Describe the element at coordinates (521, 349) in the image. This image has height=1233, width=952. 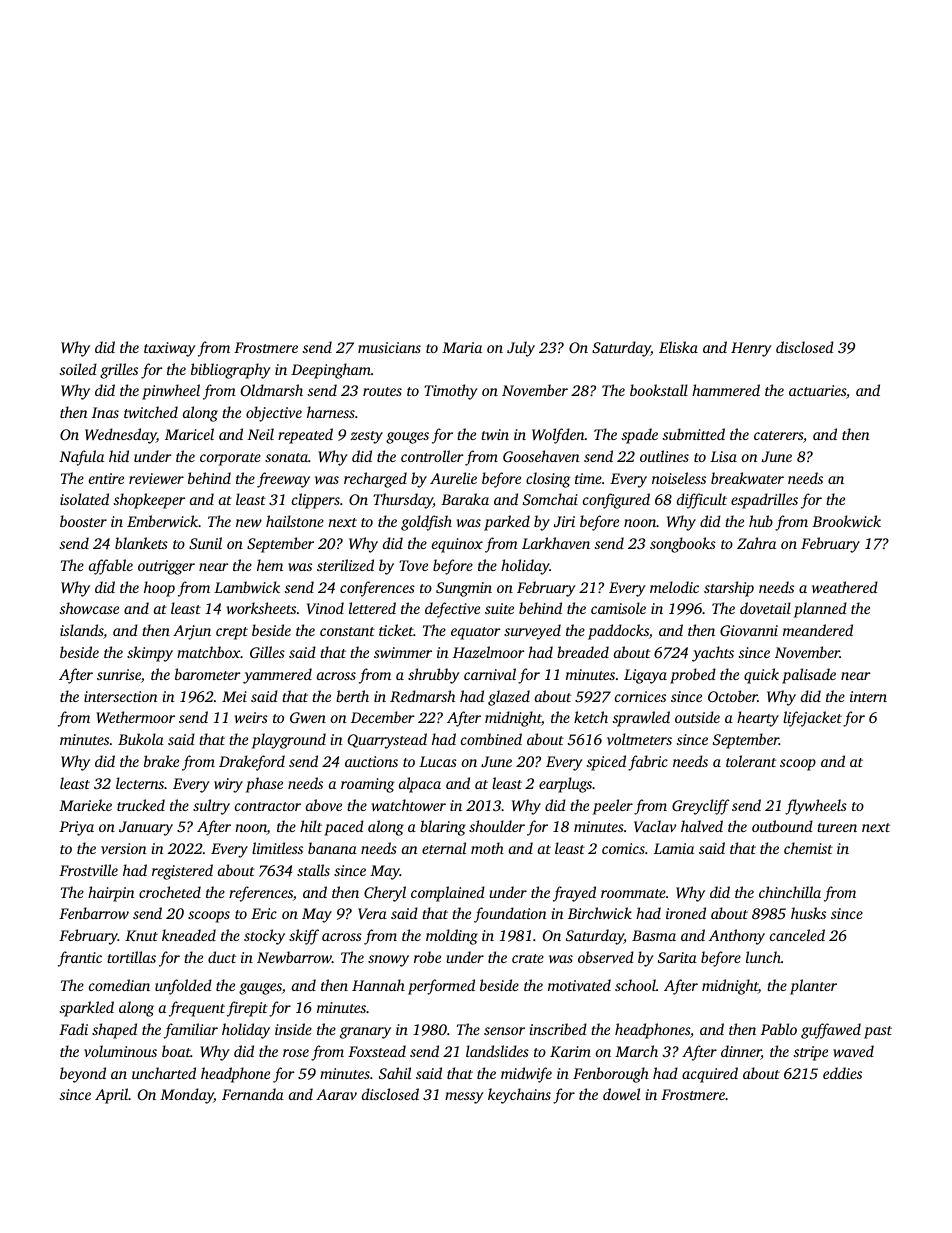
I see `July` at that location.
